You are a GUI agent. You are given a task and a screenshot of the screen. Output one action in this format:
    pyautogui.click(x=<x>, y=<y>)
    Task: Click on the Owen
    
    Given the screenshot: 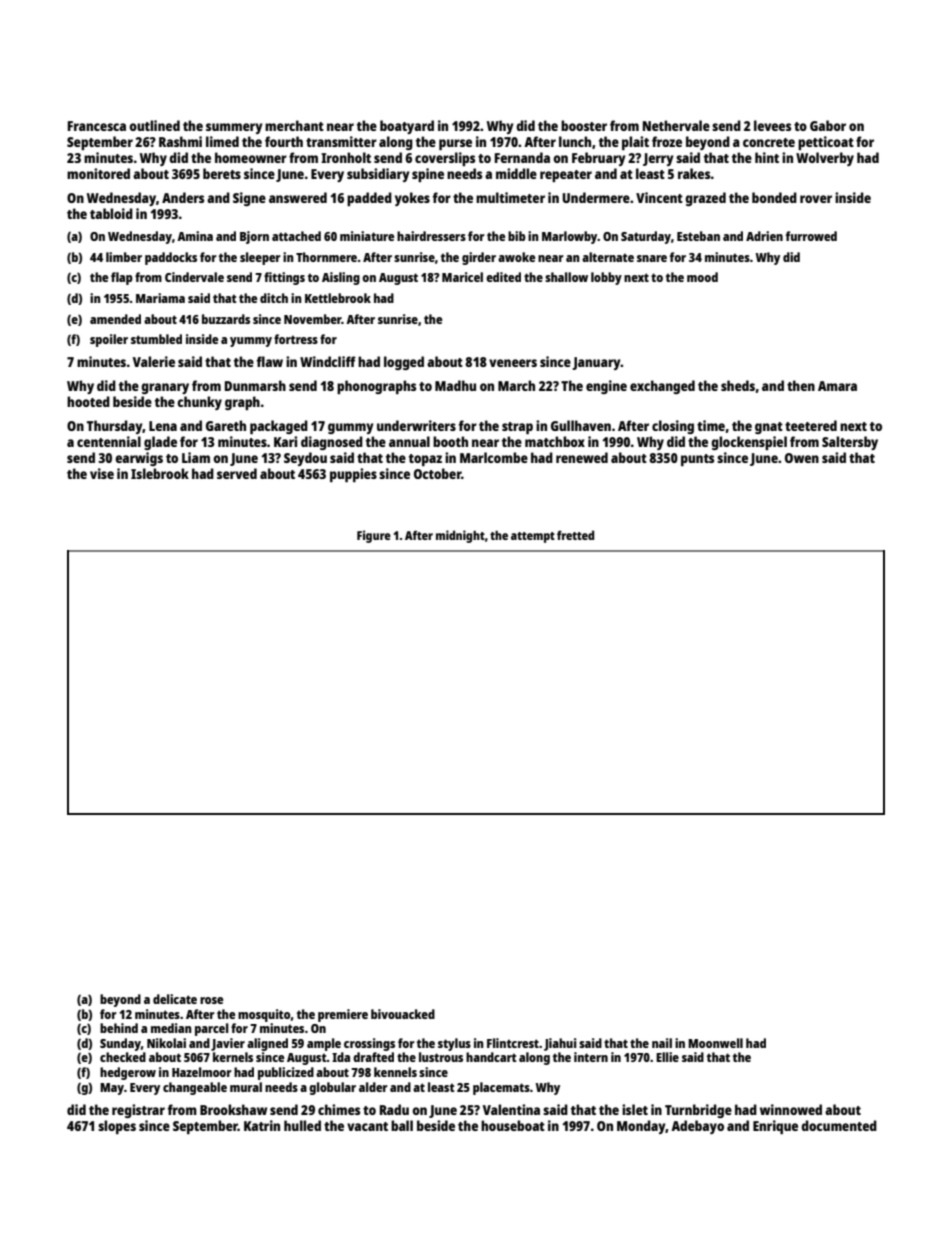 What is the action you would take?
    pyautogui.click(x=802, y=458)
